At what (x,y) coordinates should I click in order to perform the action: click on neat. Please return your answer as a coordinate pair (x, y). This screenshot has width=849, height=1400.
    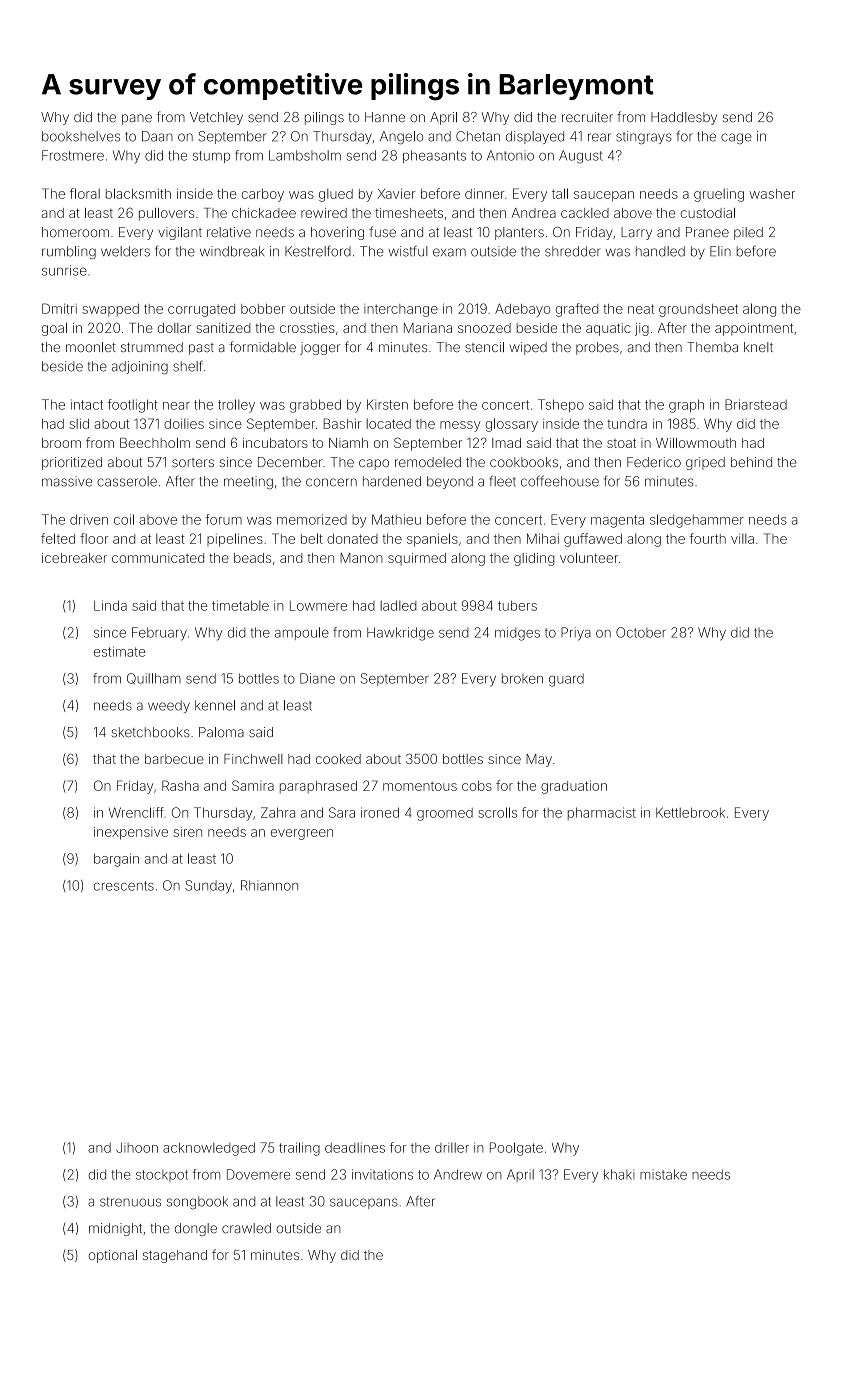
    Looking at the image, I should click on (641, 309).
